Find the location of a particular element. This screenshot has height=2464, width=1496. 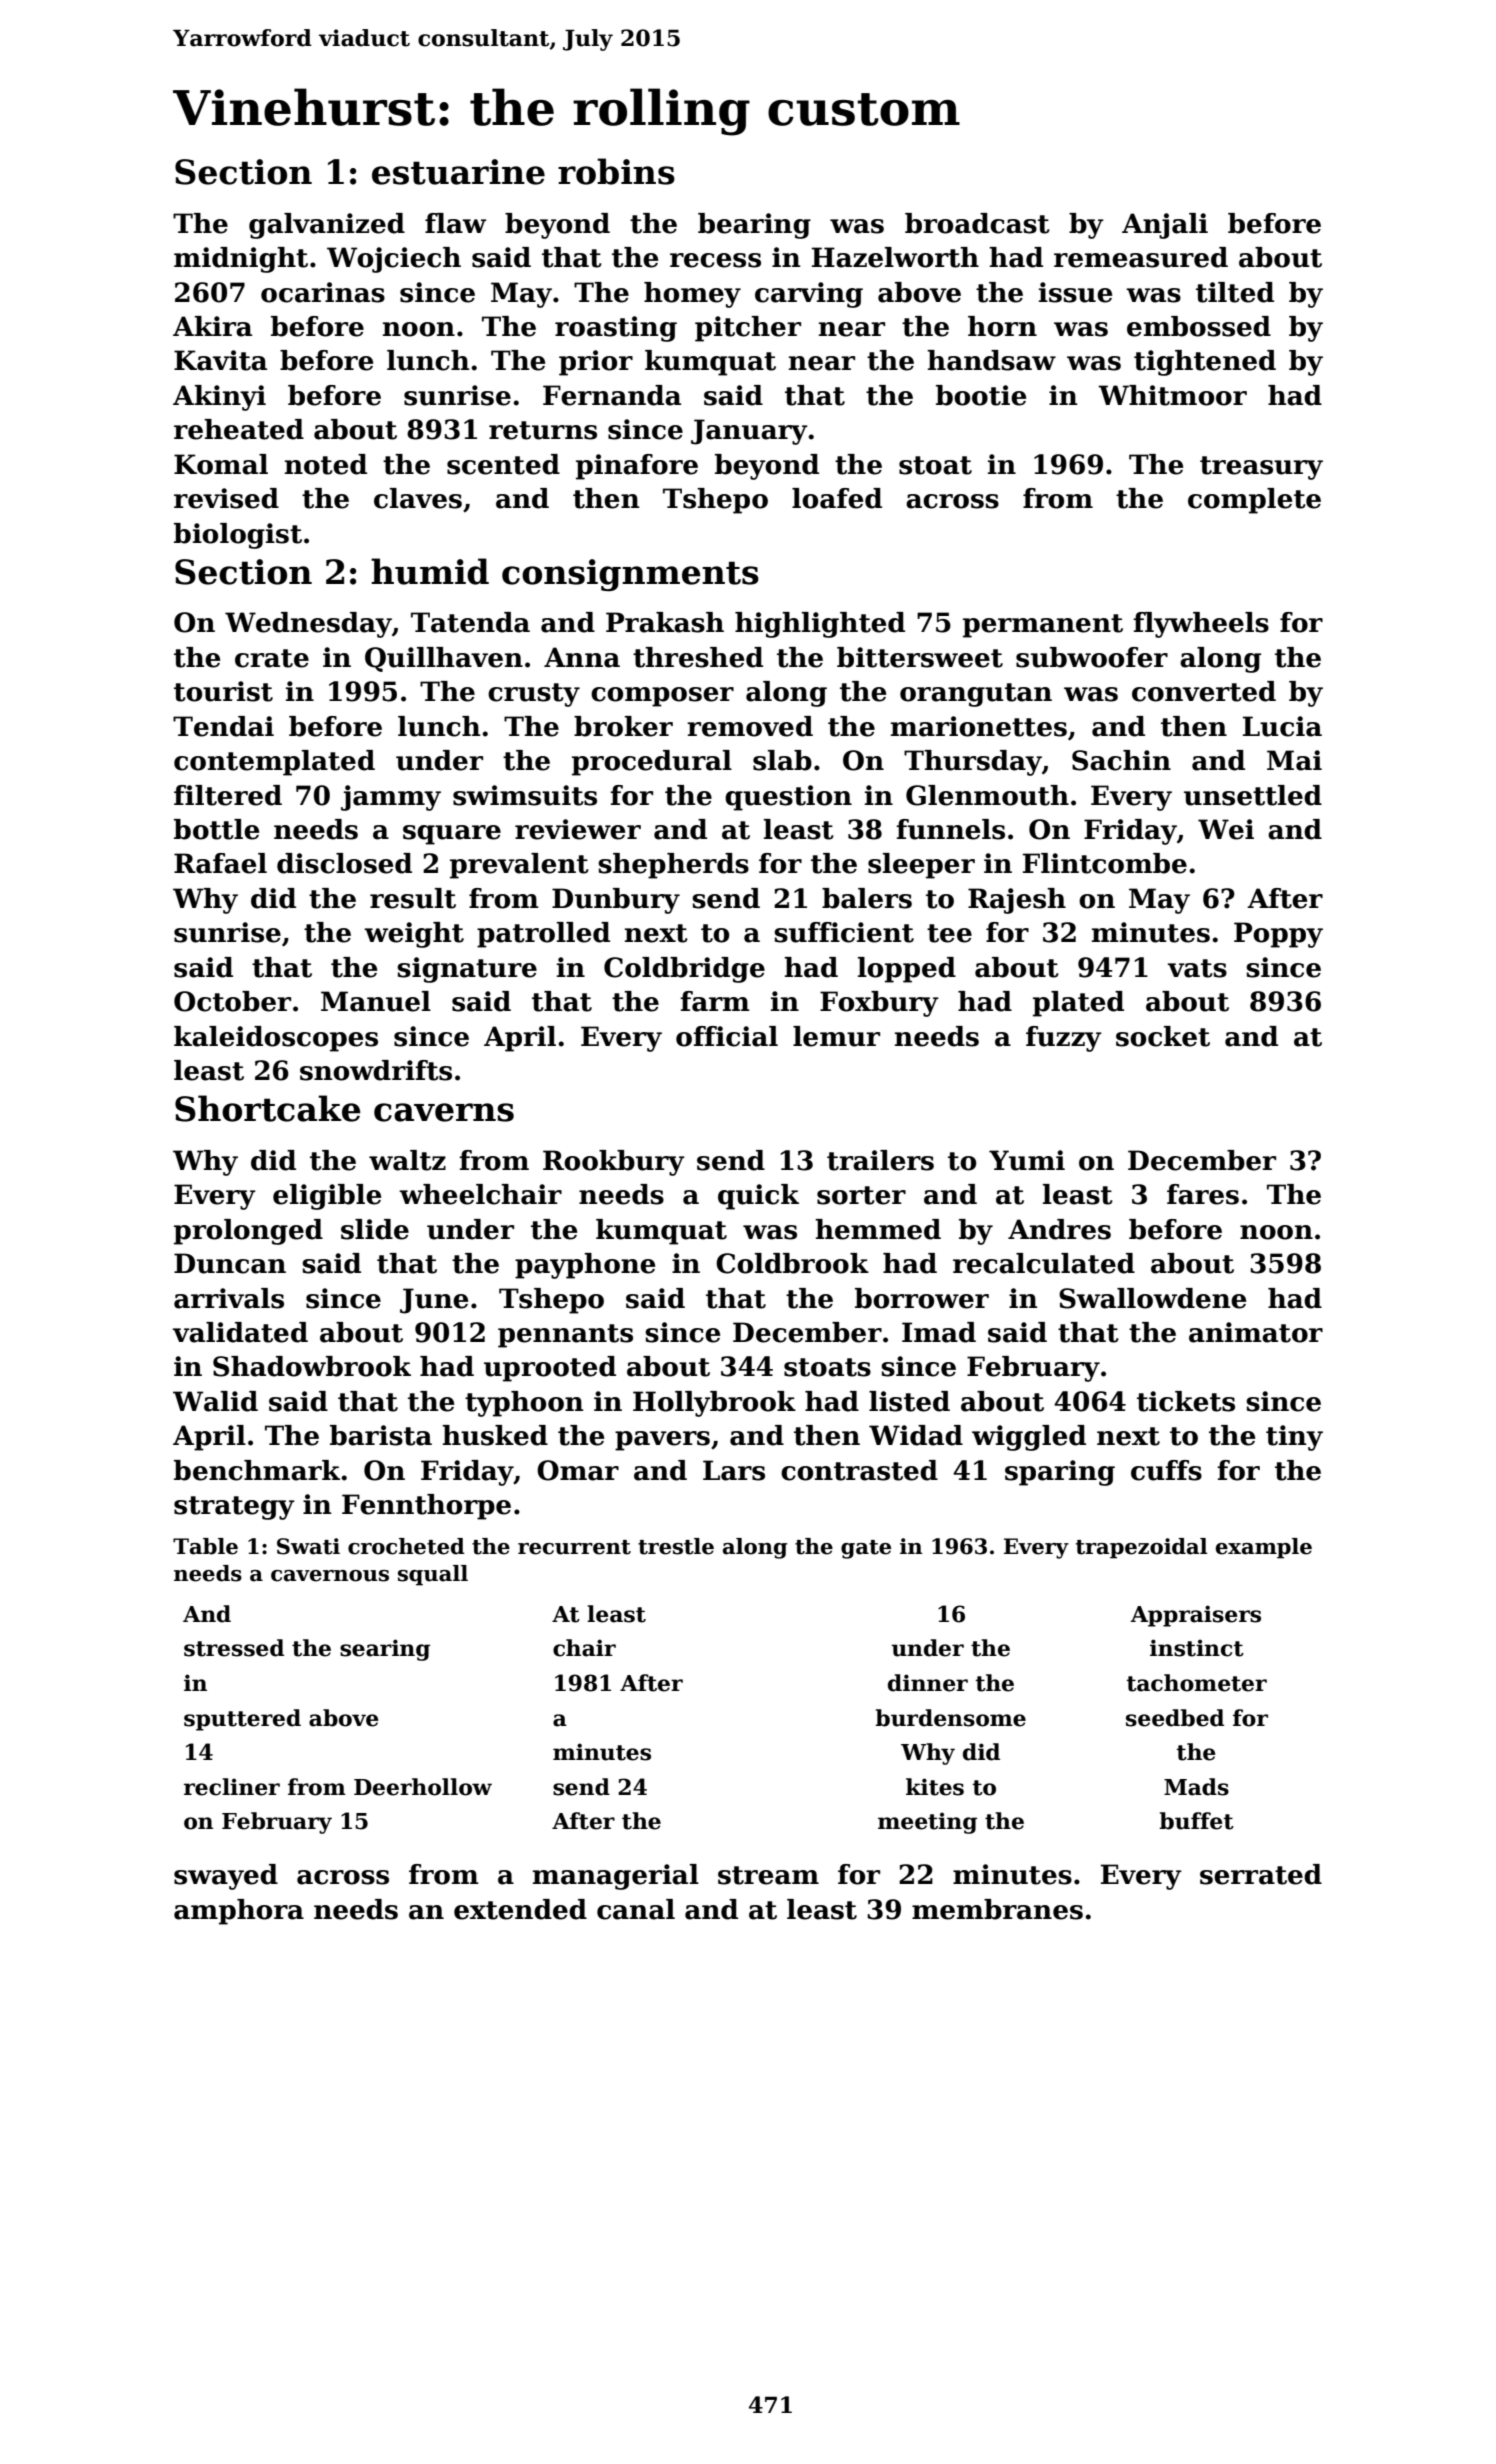

farm is located at coordinates (715, 1001).
